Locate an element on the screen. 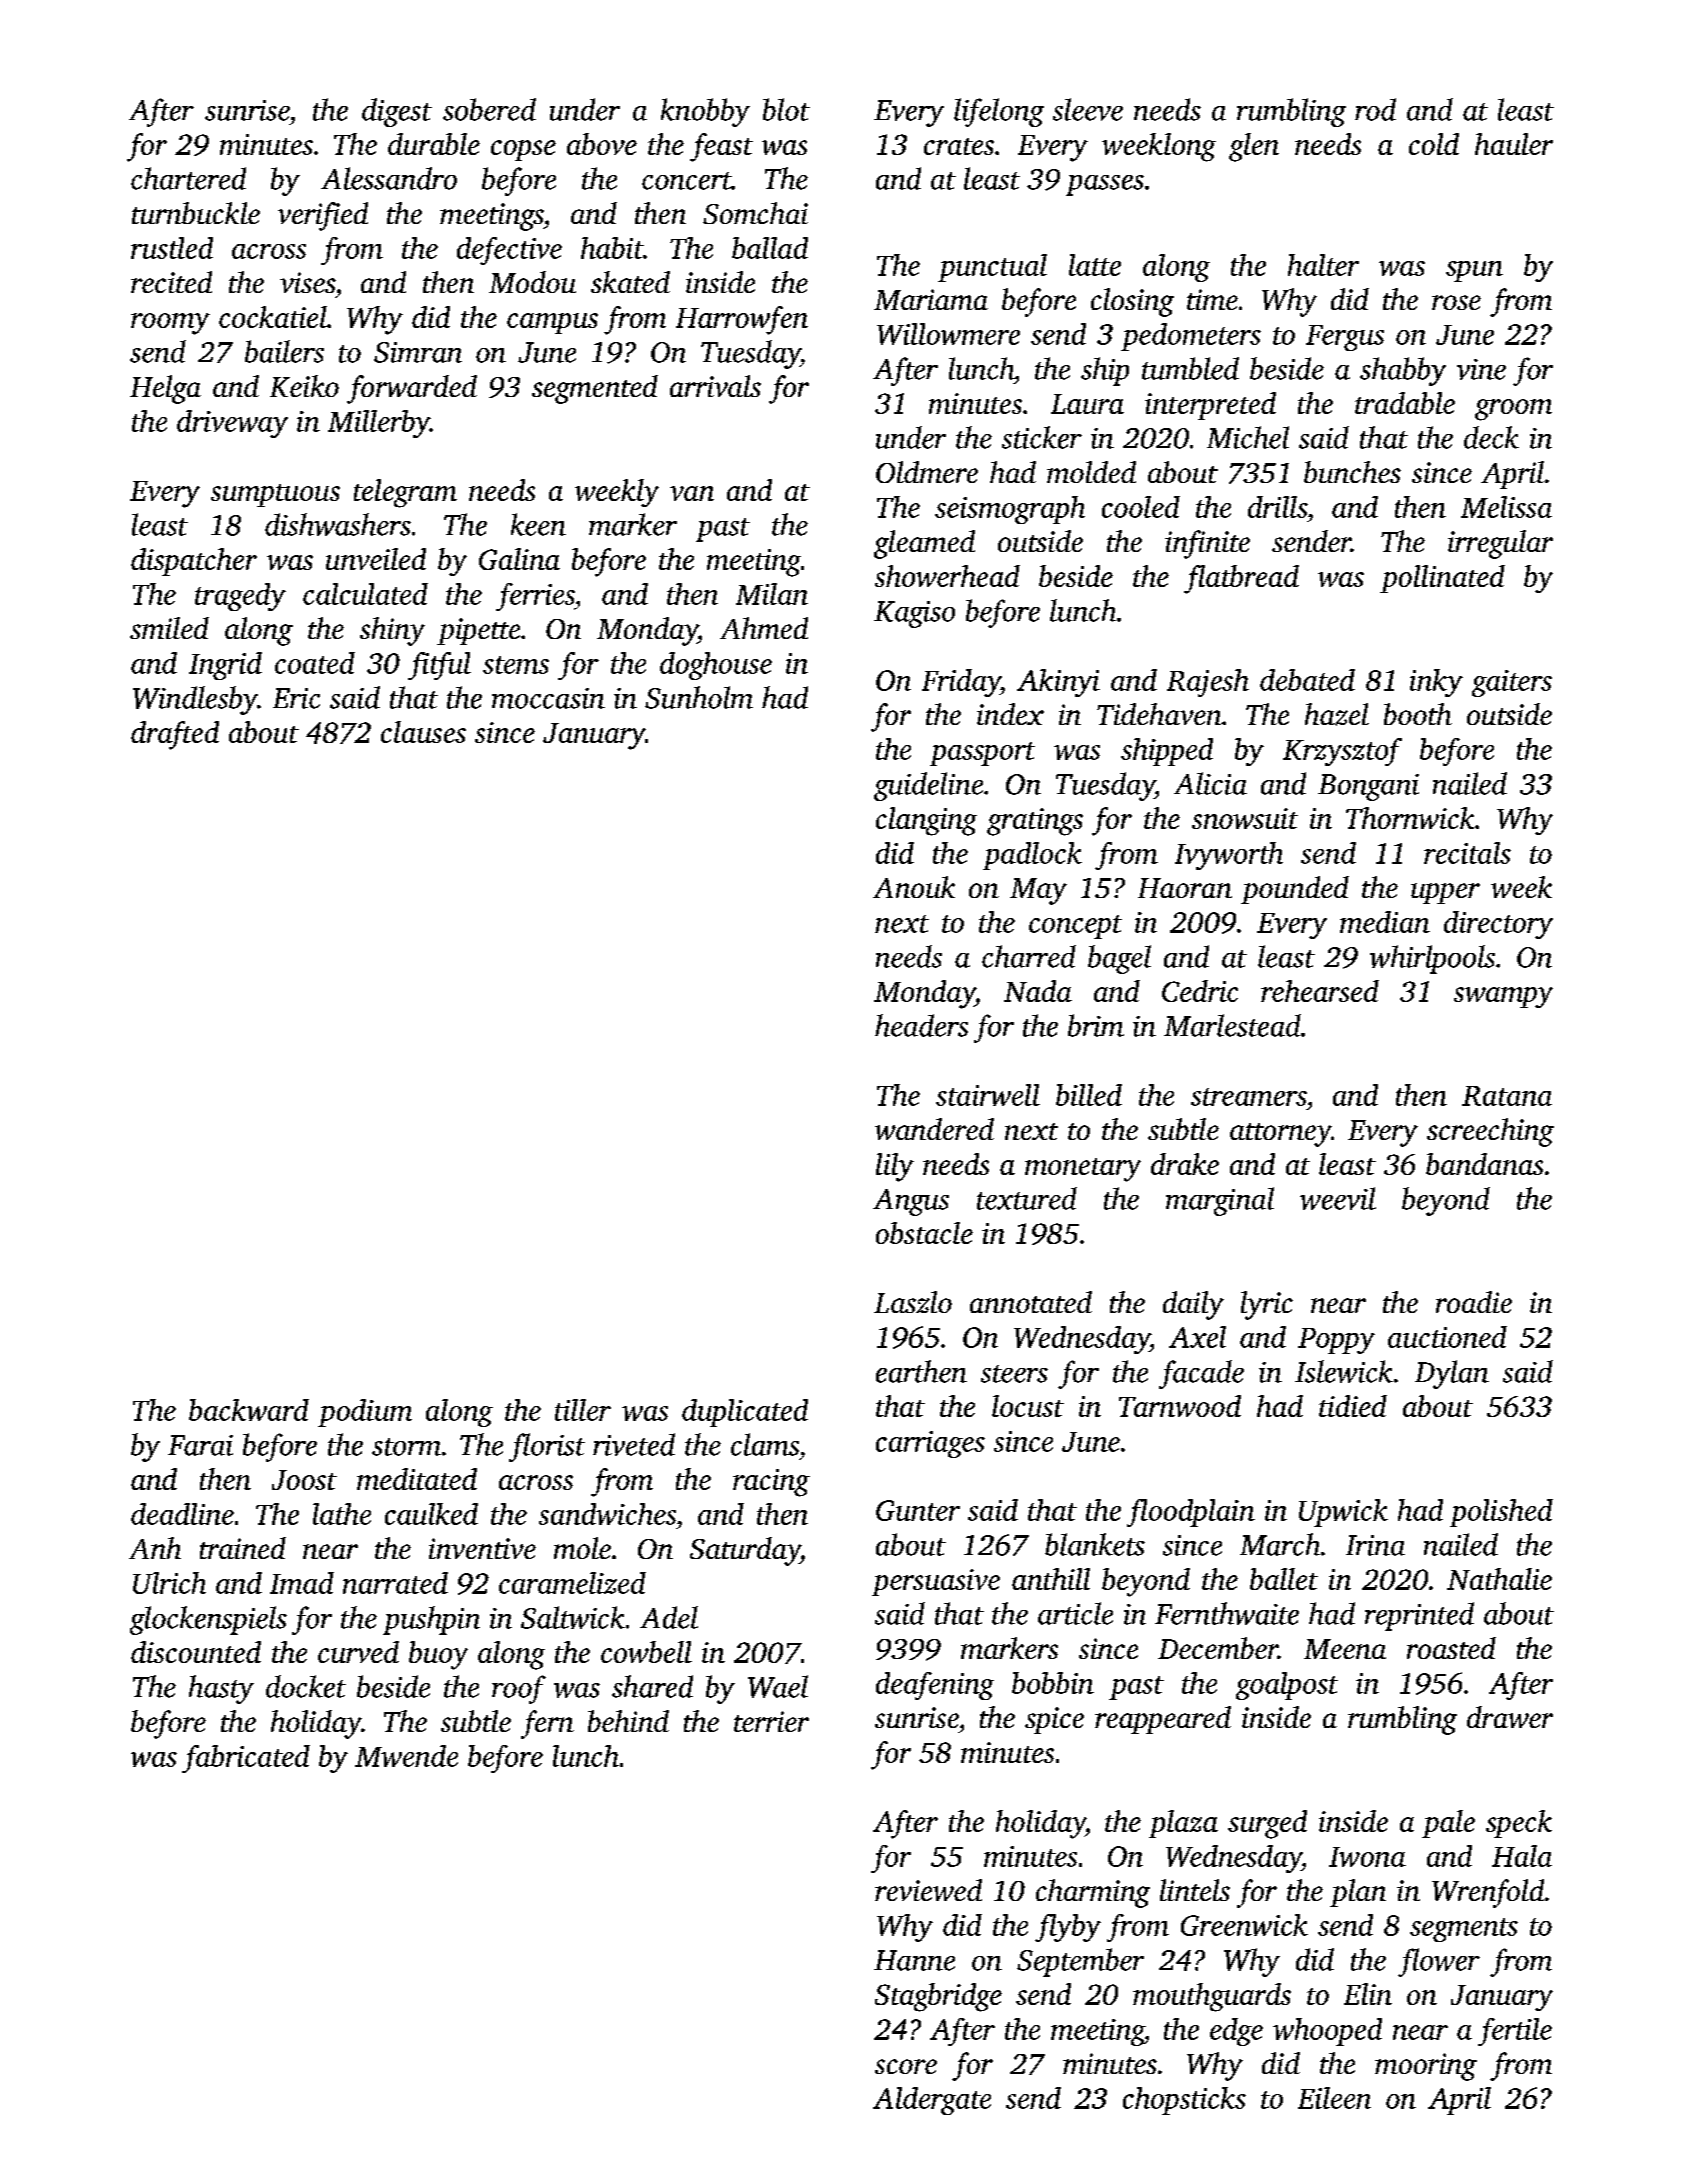 This screenshot has width=1683, height=2178. Mariama is located at coordinates (931, 299).
